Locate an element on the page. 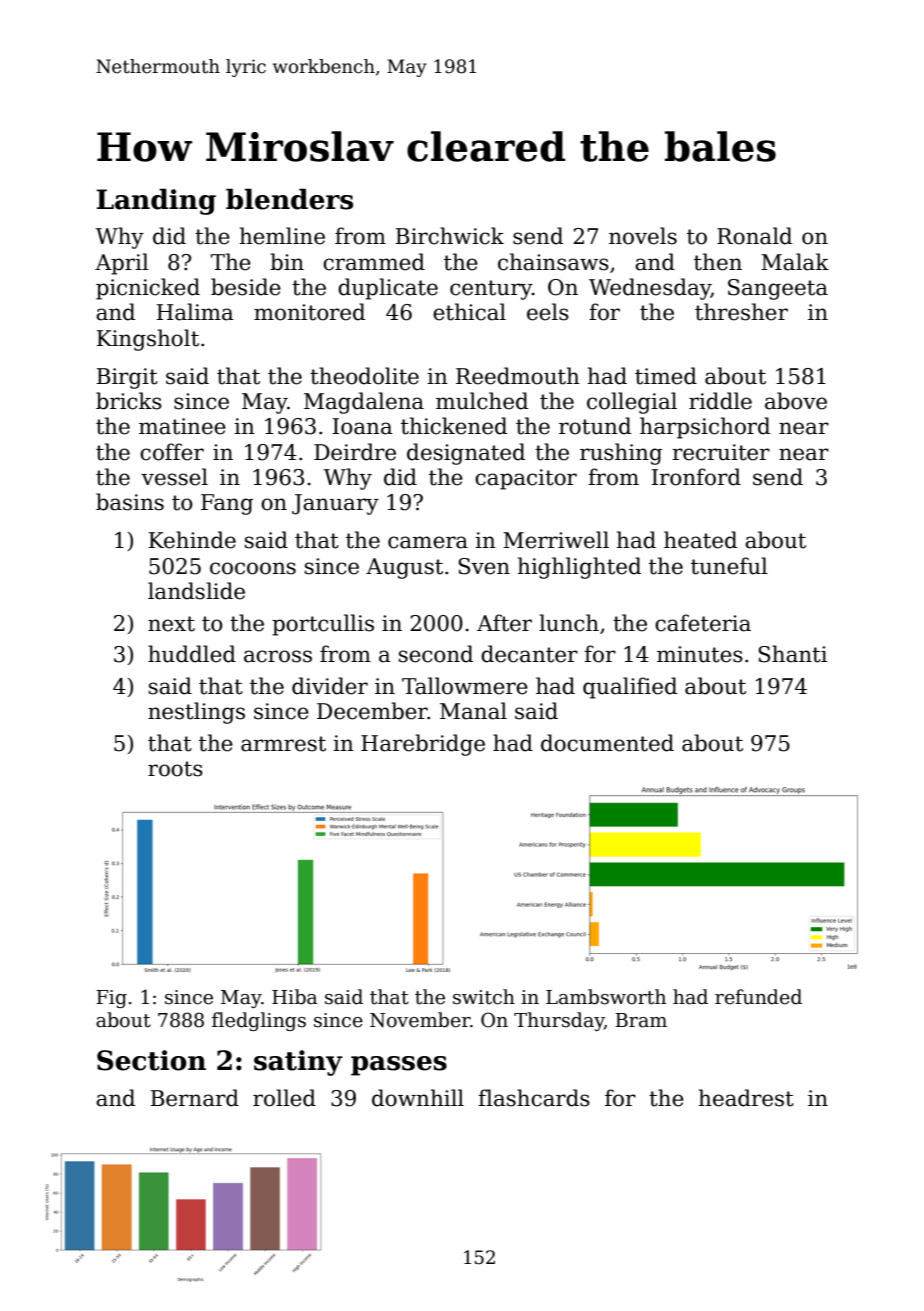 The image size is (924, 1311). documented is located at coordinates (607, 743).
